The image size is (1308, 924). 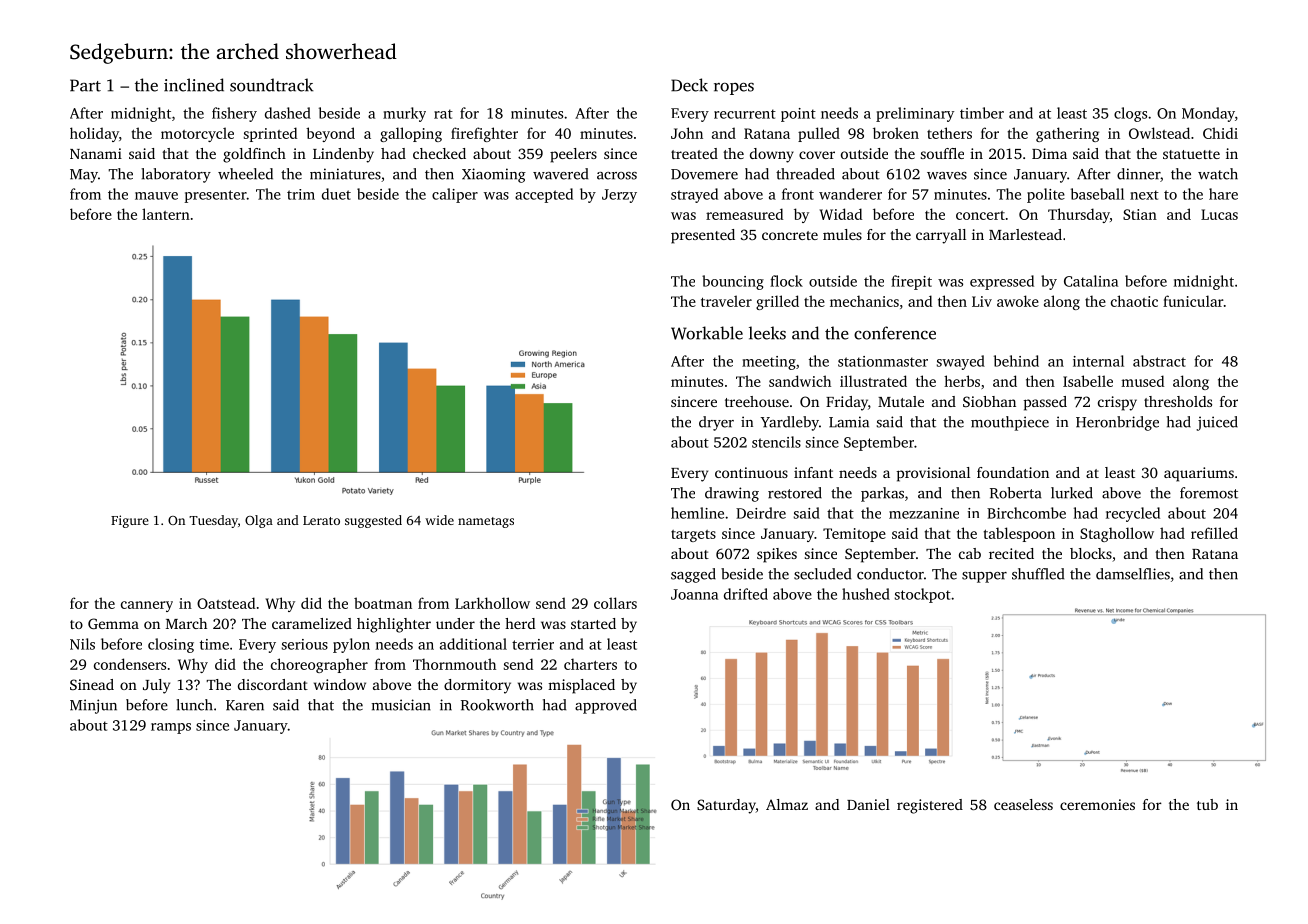 What do you see at coordinates (1133, 574) in the image?
I see `damselflies` at bounding box center [1133, 574].
